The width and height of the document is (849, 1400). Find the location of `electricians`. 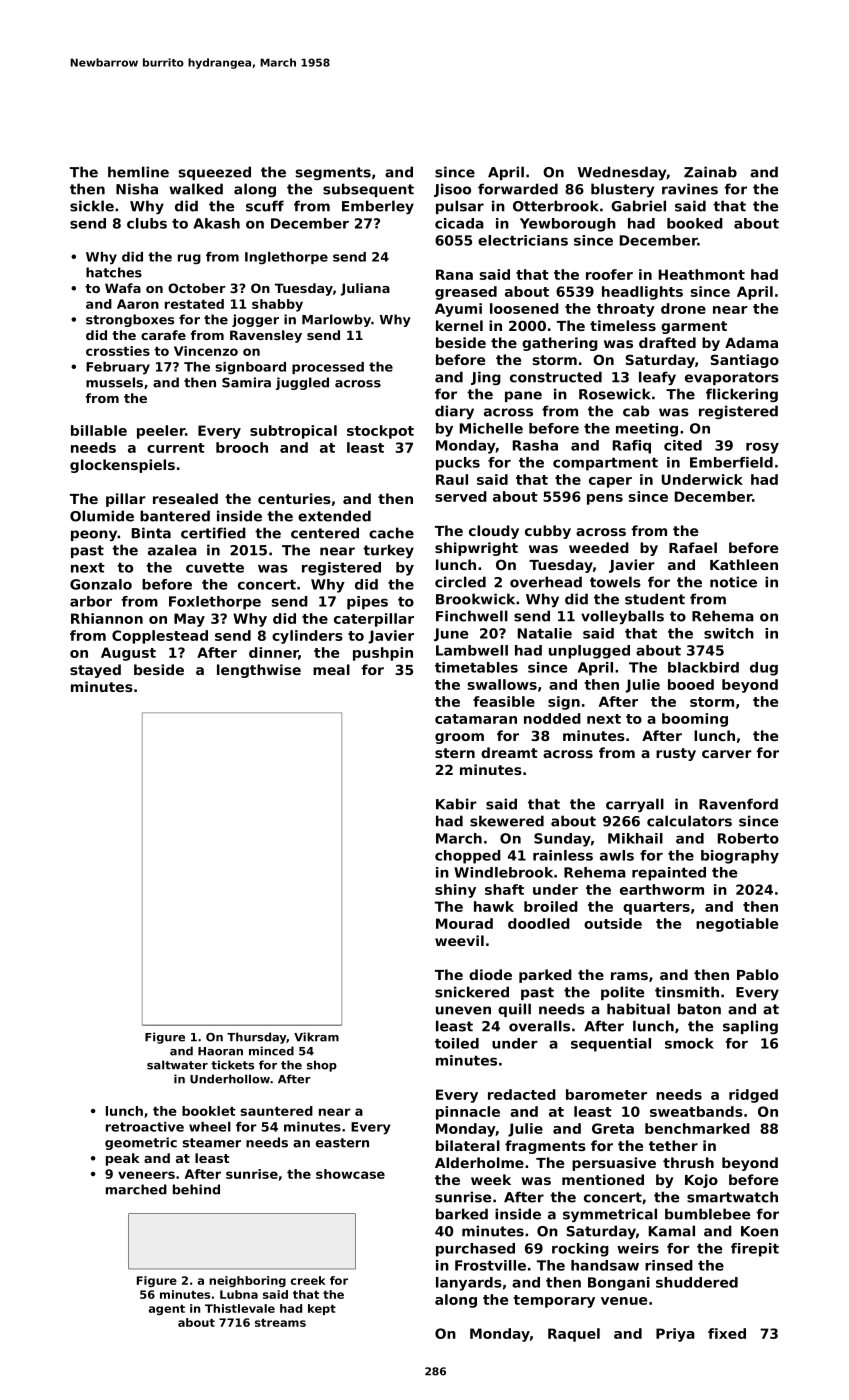

electricians is located at coordinates (523, 240).
